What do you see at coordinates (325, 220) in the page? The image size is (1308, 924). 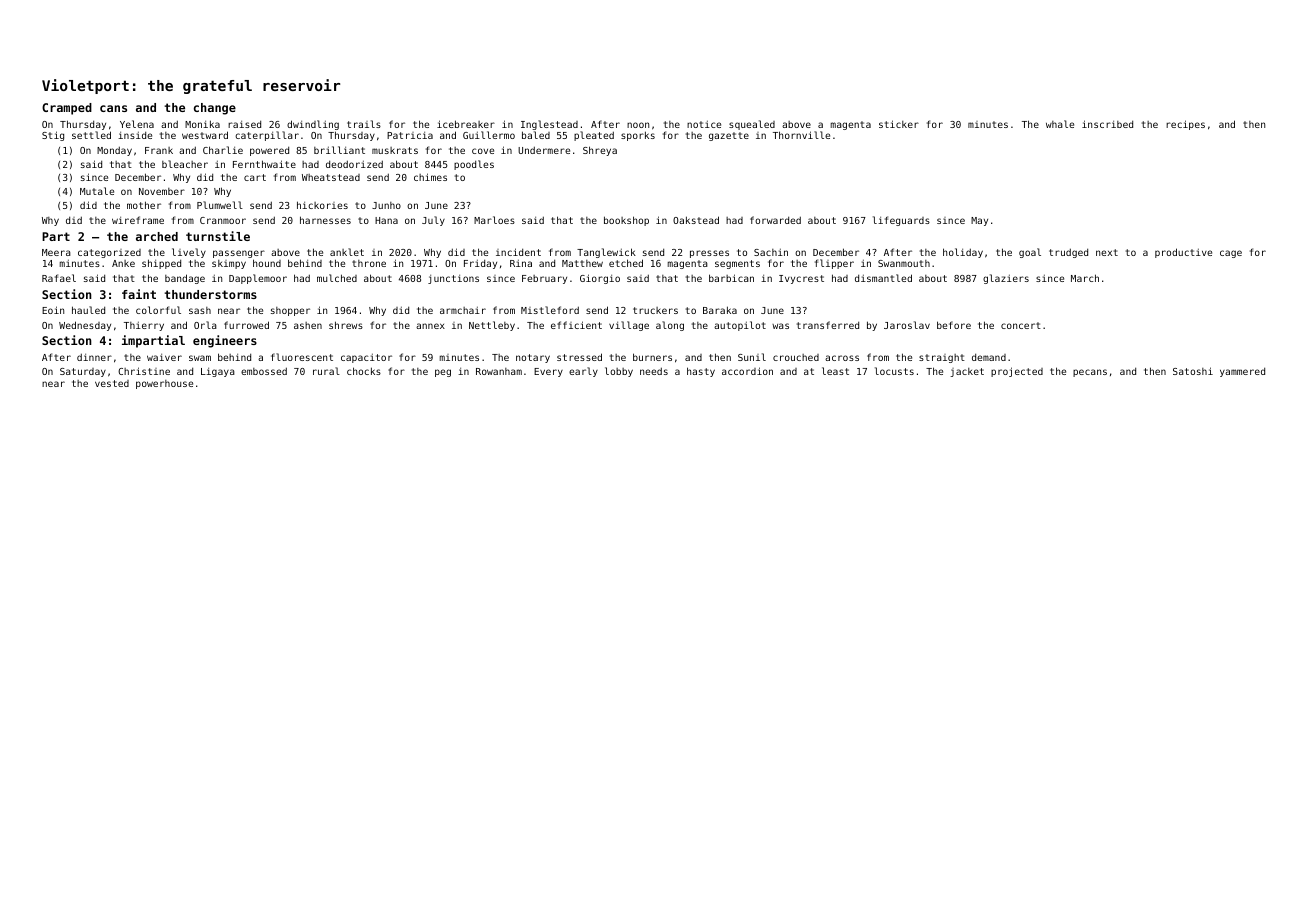 I see `harnesses` at bounding box center [325, 220].
